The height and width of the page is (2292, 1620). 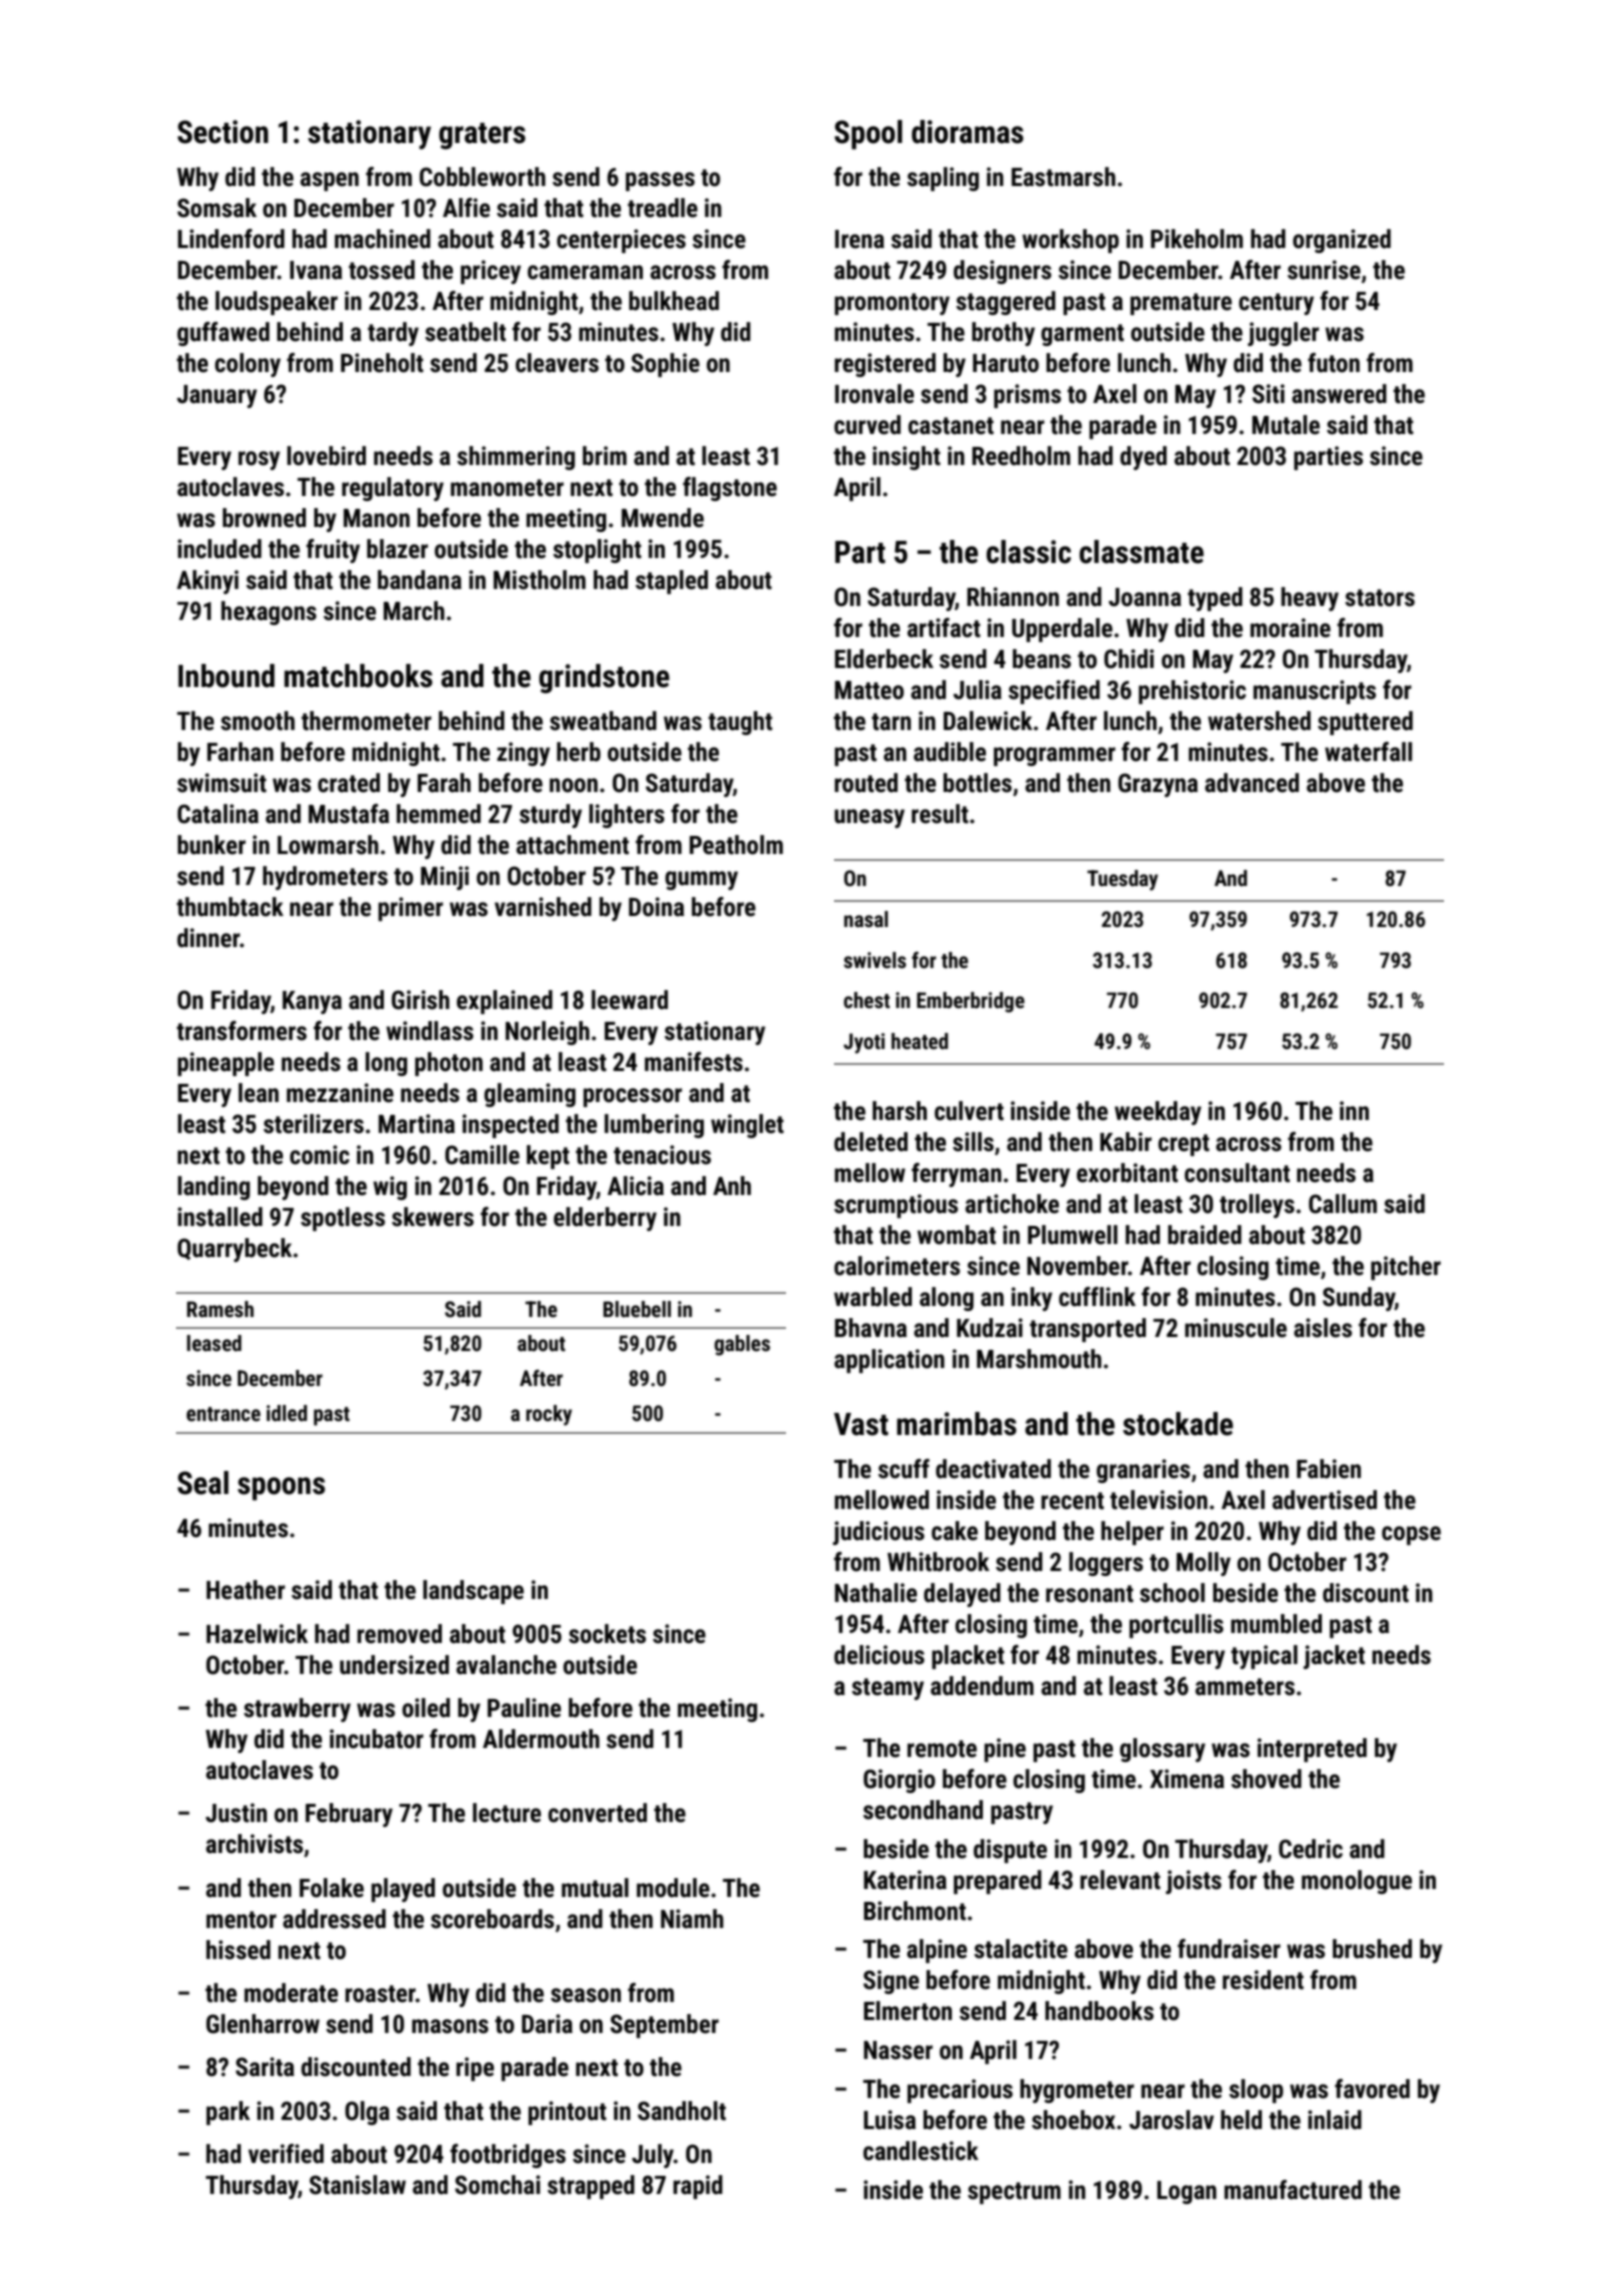 I want to click on park, so click(x=228, y=2113).
